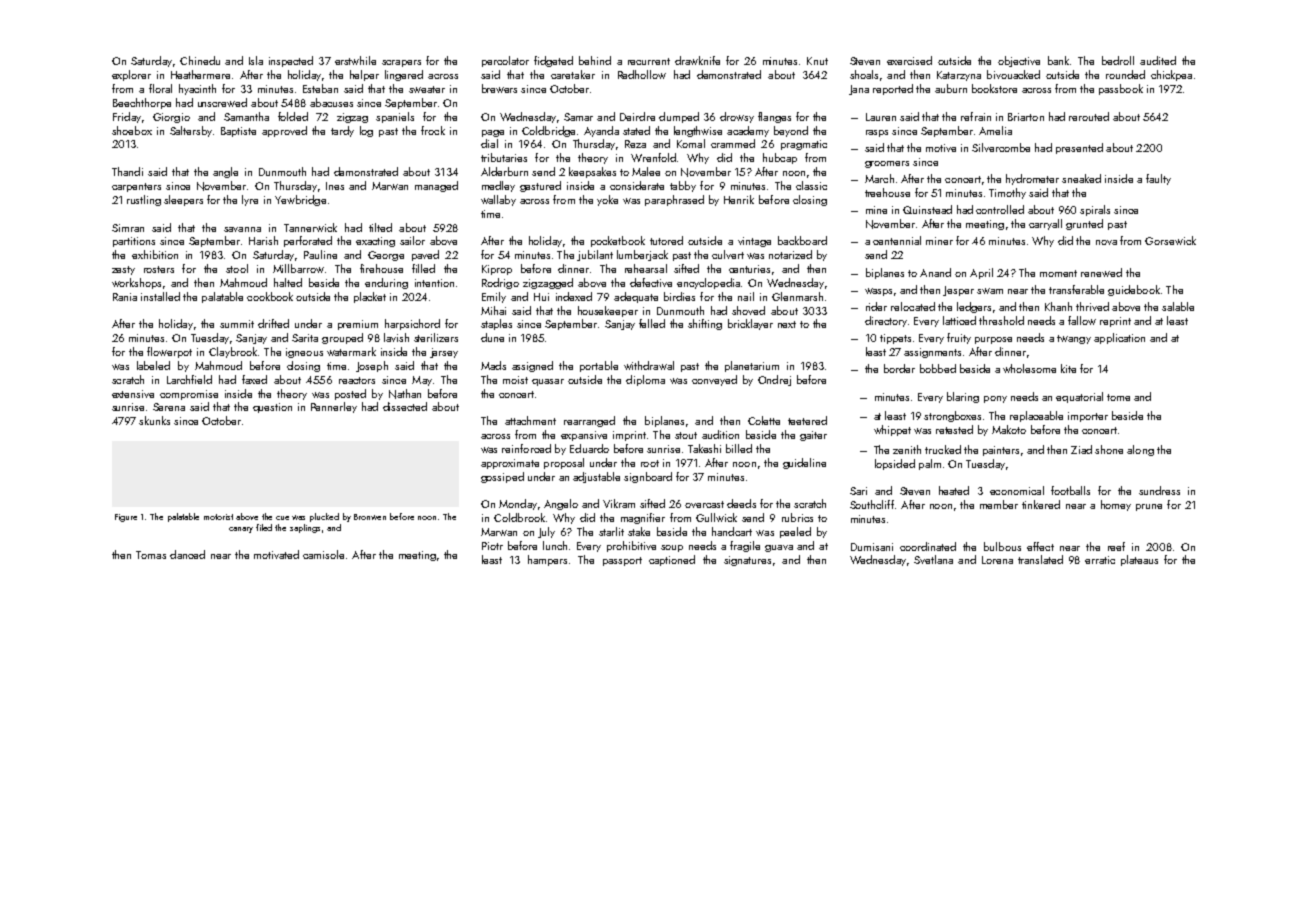 The image size is (1308, 924). Describe the element at coordinates (548, 131) in the screenshot. I see `Coldbridge` at that location.
